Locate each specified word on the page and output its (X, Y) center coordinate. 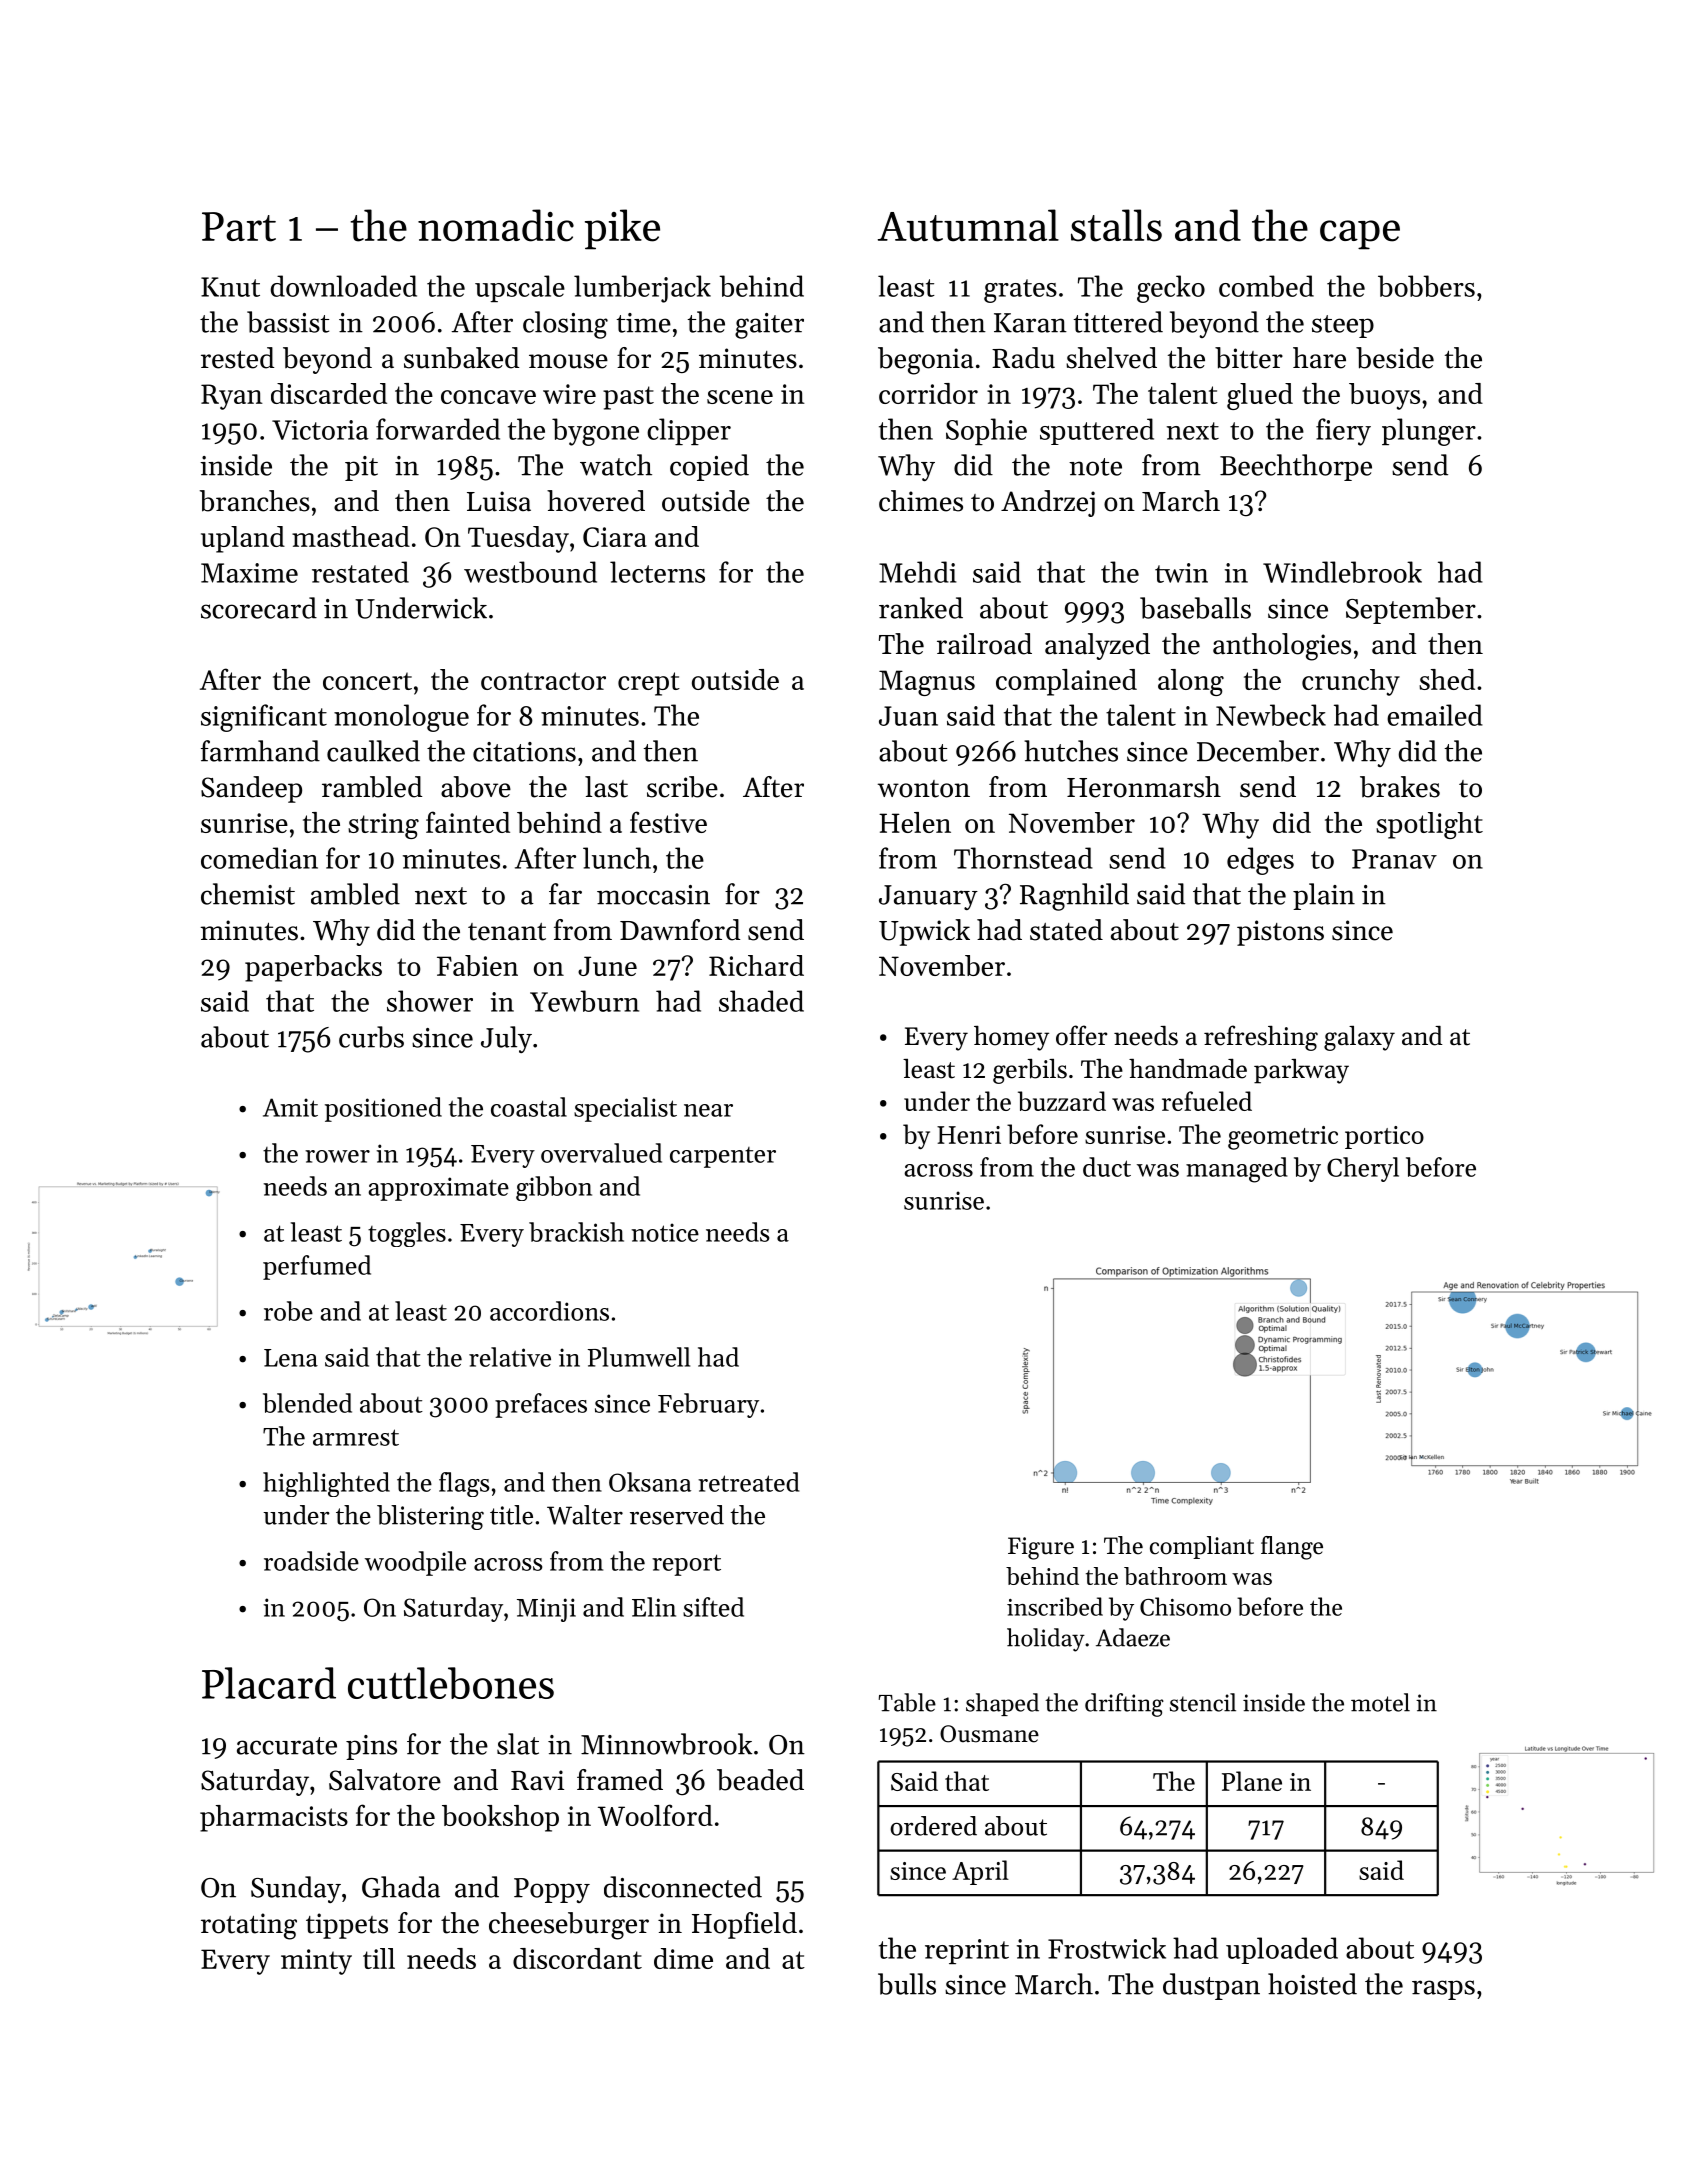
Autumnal (968, 225)
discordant (577, 1958)
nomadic (496, 225)
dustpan (1211, 1986)
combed (1266, 286)
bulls (907, 1984)
